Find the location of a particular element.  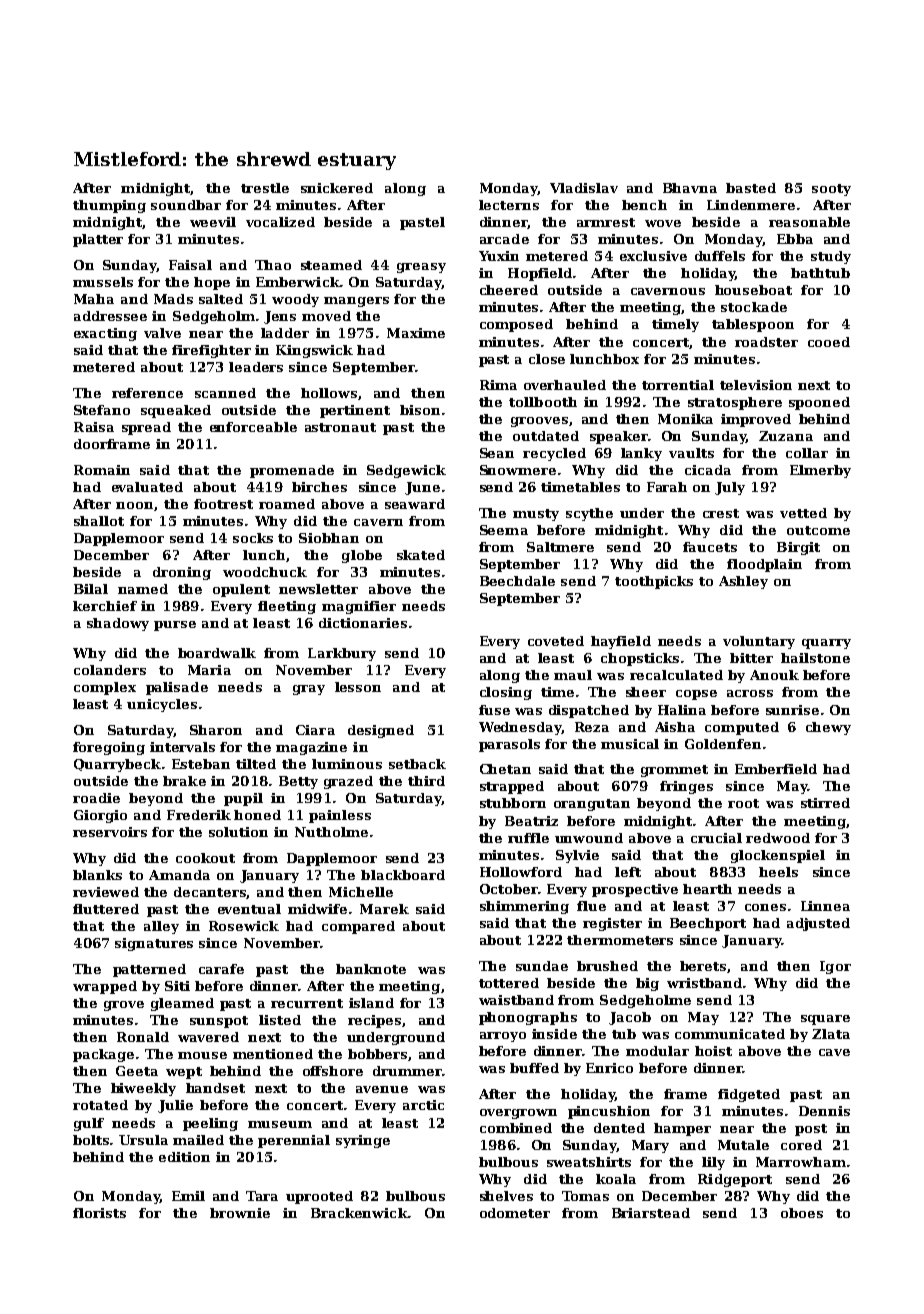

fluttered is located at coordinates (106, 909).
